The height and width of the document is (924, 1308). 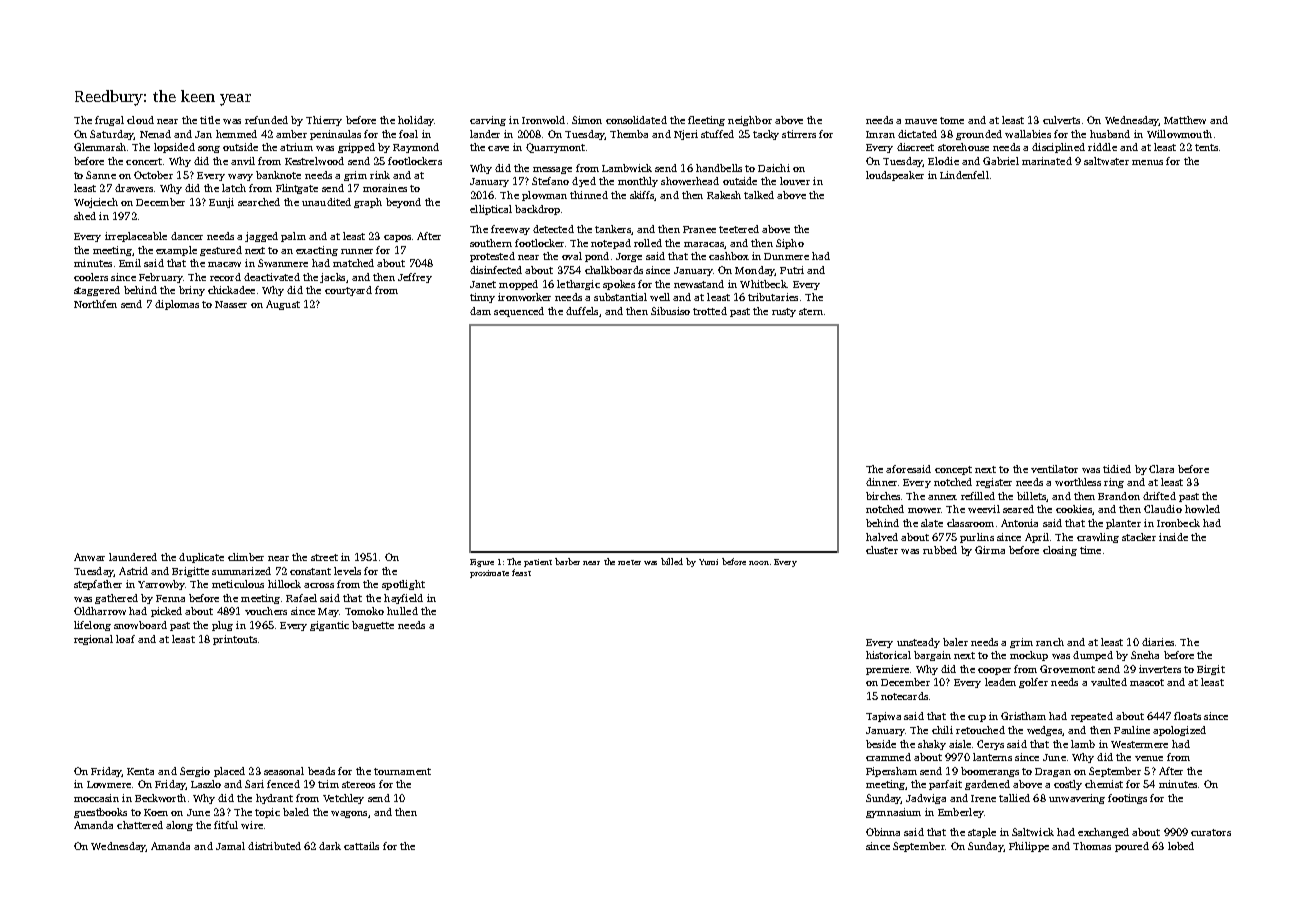 I want to click on notepad, so click(x=611, y=244).
